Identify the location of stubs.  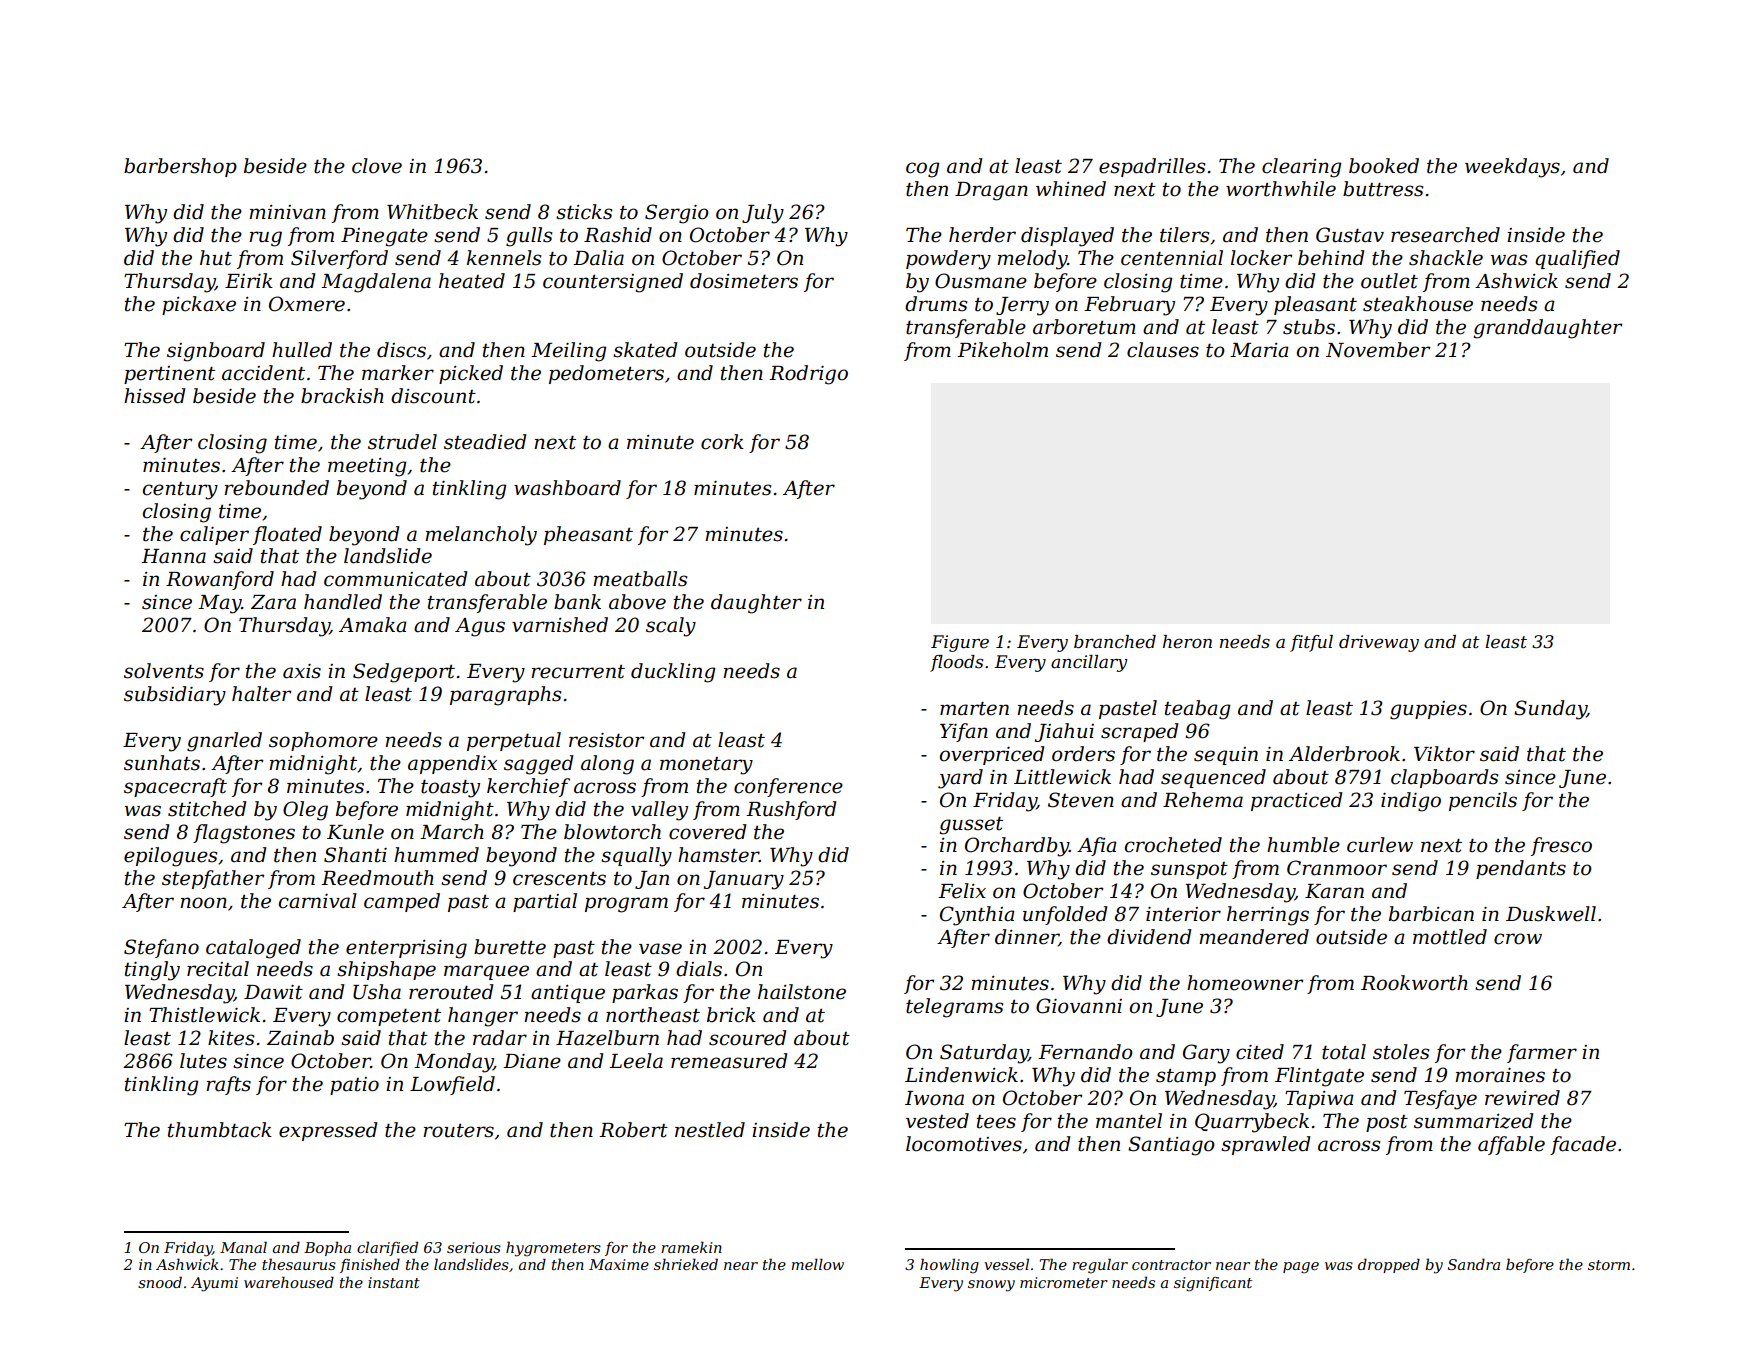
(1309, 327).
